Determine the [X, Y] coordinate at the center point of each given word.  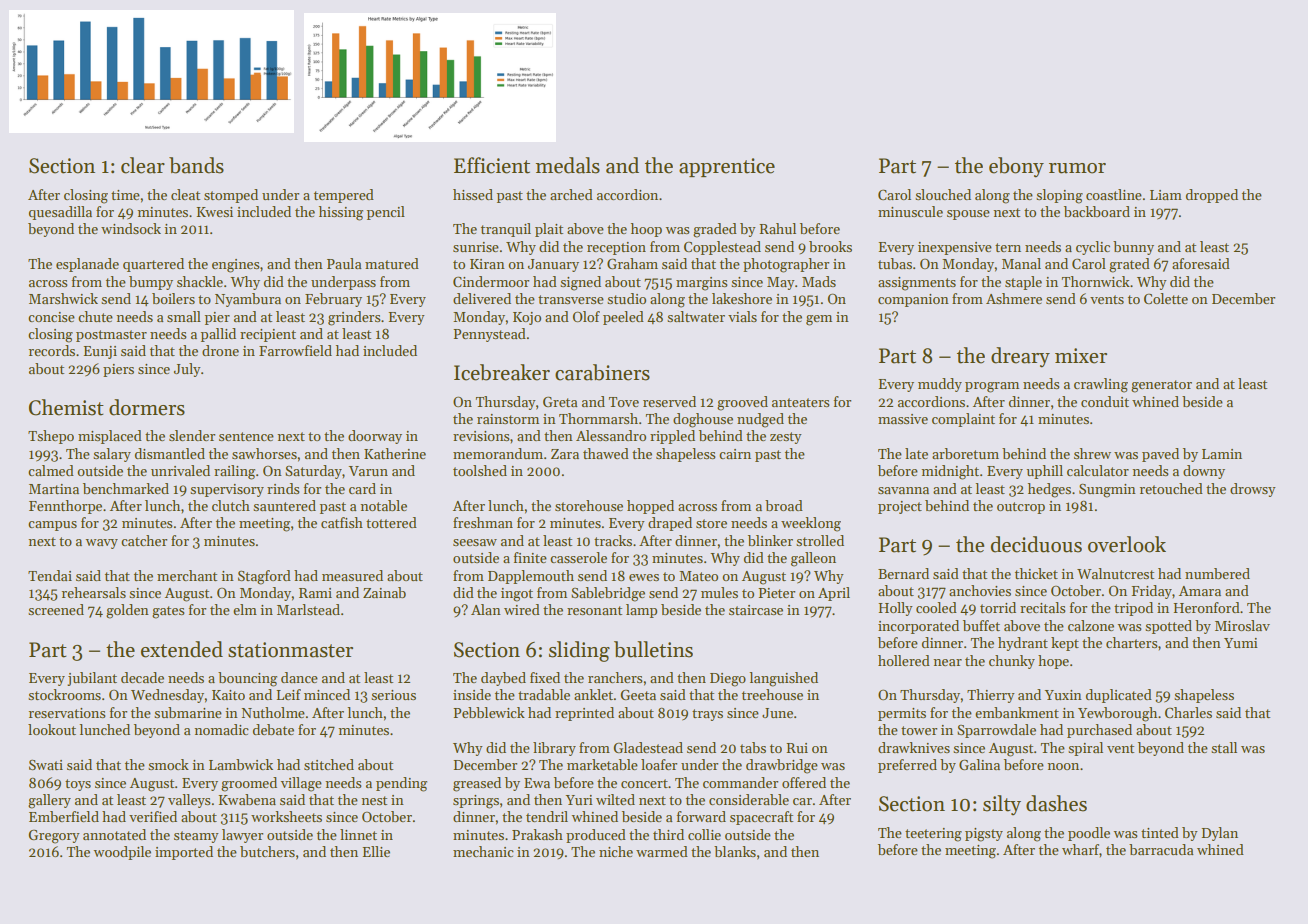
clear [143, 165]
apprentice [727, 167]
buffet [981, 625]
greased [477, 784]
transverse [571, 299]
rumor [1077, 168]
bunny [1133, 248]
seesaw [475, 542]
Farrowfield [295, 350]
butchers [267, 851]
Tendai [50, 575]
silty [1002, 805]
